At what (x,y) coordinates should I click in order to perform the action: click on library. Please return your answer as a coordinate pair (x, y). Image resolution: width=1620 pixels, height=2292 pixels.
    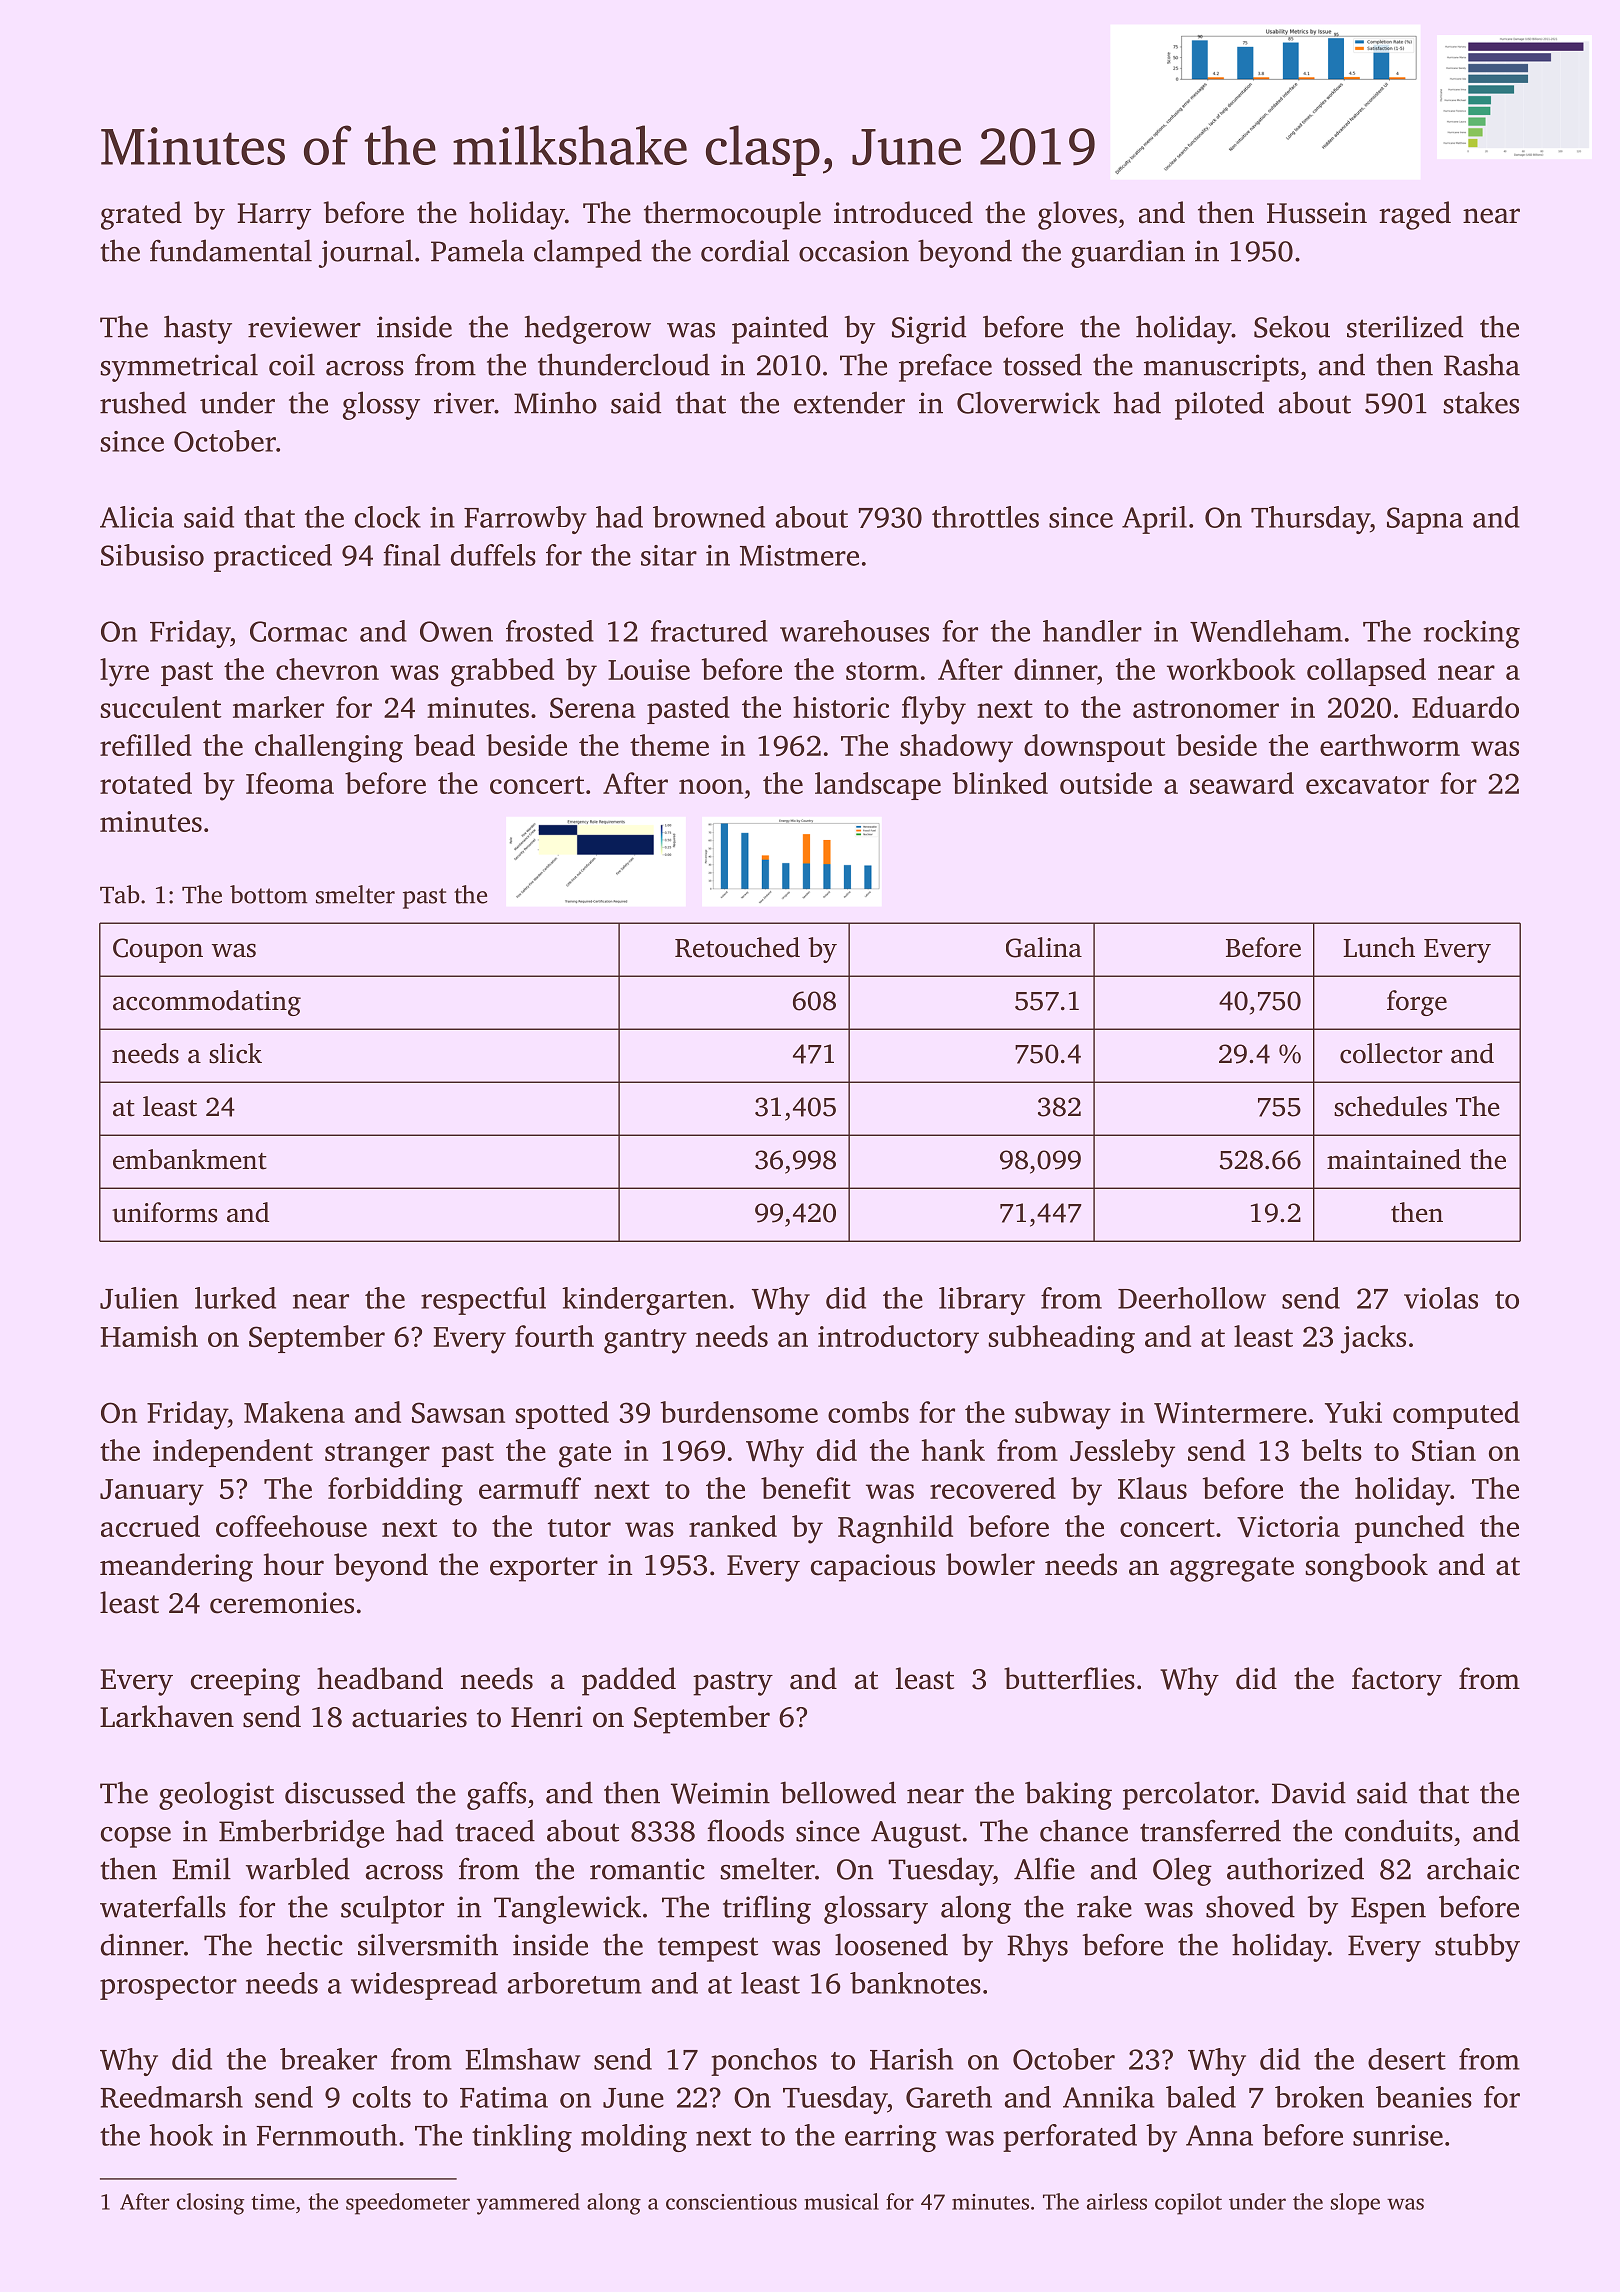
    Looking at the image, I should click on (982, 1301).
